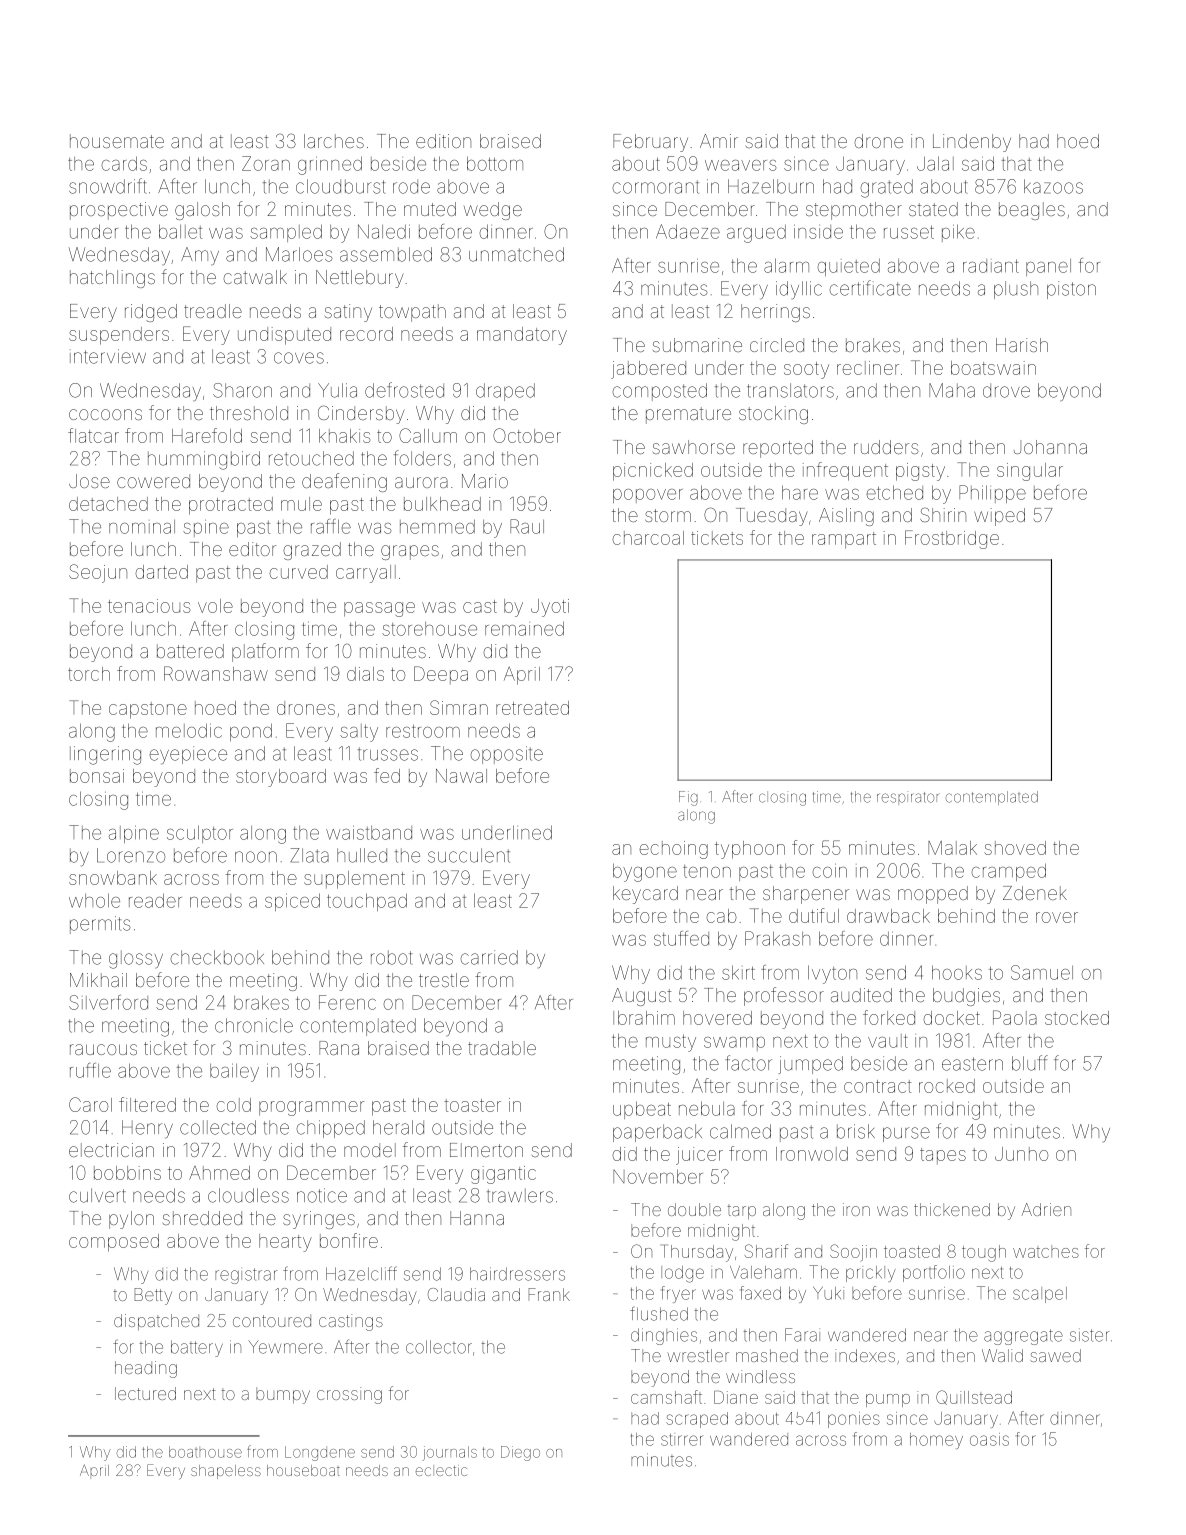  Describe the element at coordinates (100, 925) in the image. I see `permits` at that location.
